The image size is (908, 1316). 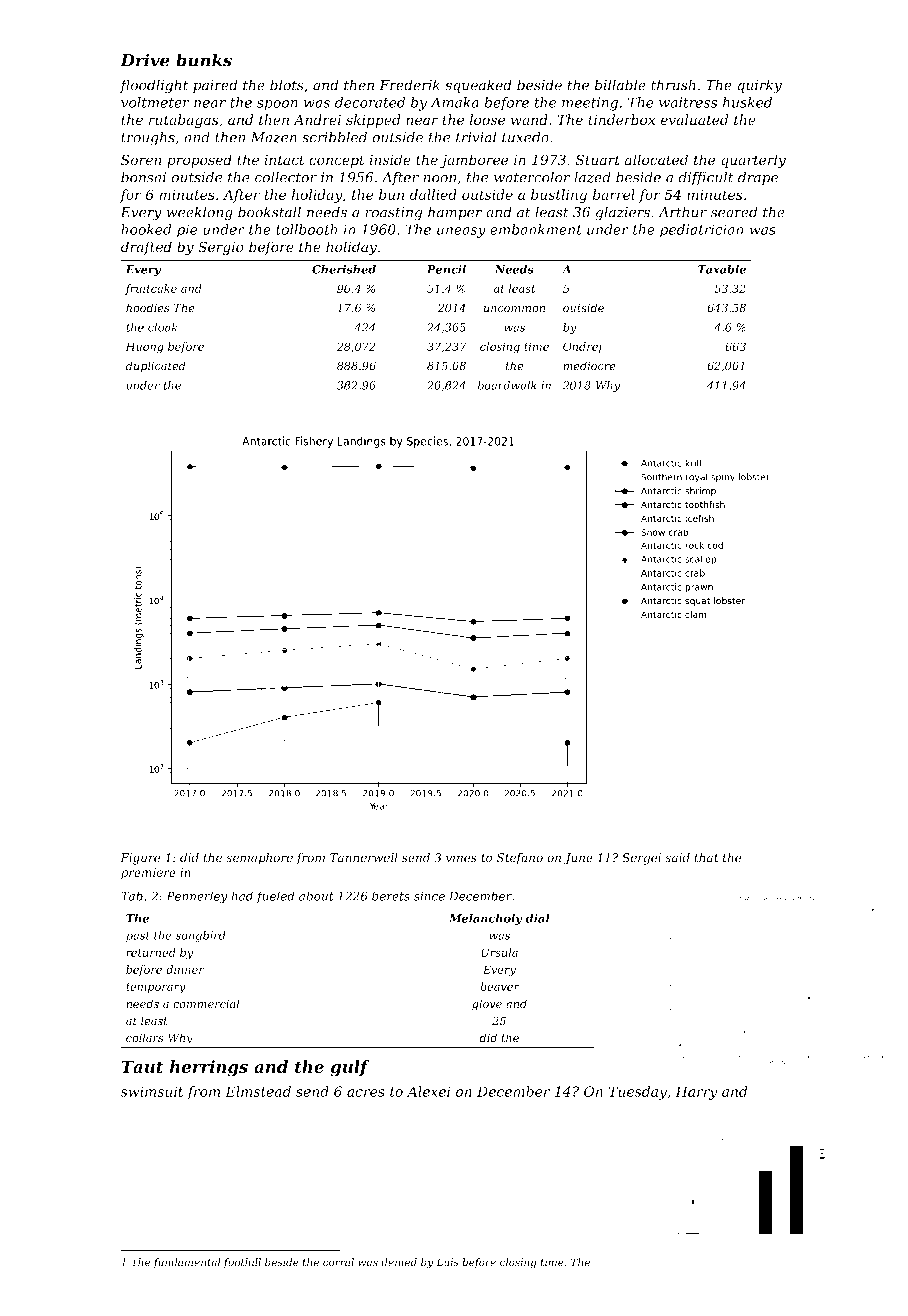 I want to click on inside, so click(x=390, y=160).
